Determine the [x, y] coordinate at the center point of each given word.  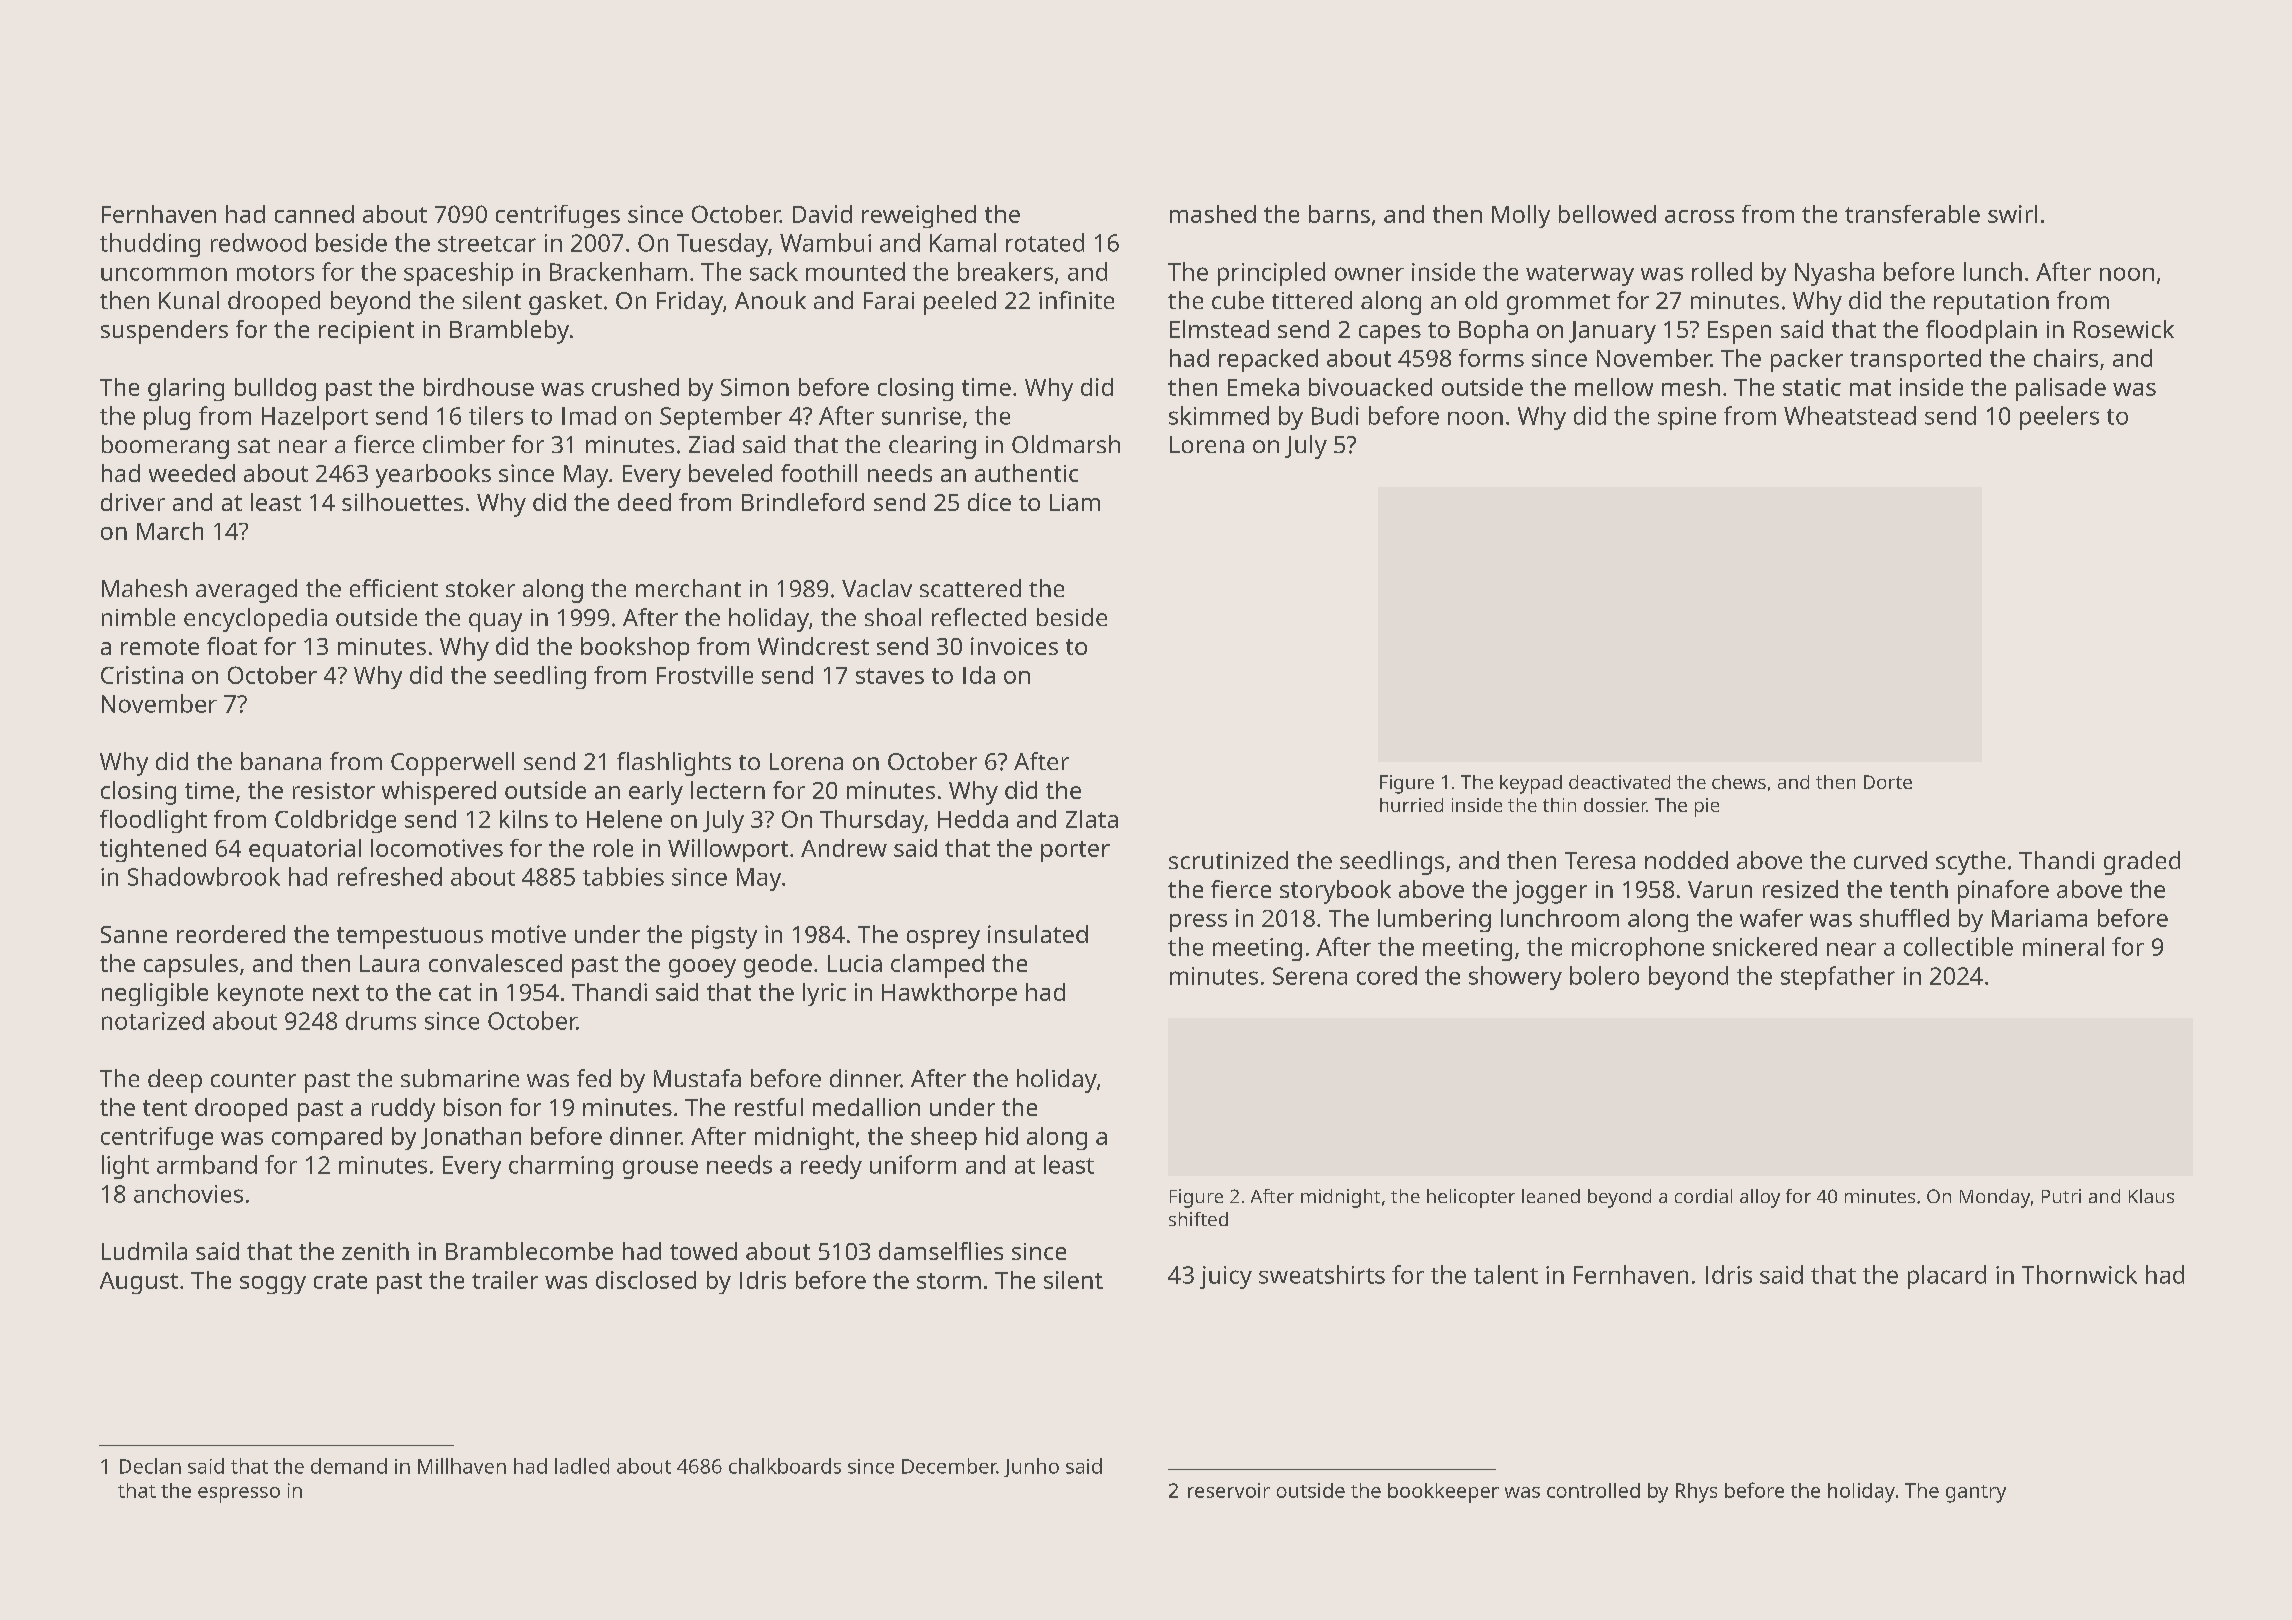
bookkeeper [1443, 1493]
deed [644, 502]
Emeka [1263, 387]
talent [1506, 1274]
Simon [755, 387]
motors [275, 273]
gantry [1976, 1494]
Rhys [1696, 1493]
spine [1687, 418]
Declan [150, 1466]
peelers [2059, 418]
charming [561, 1167]
